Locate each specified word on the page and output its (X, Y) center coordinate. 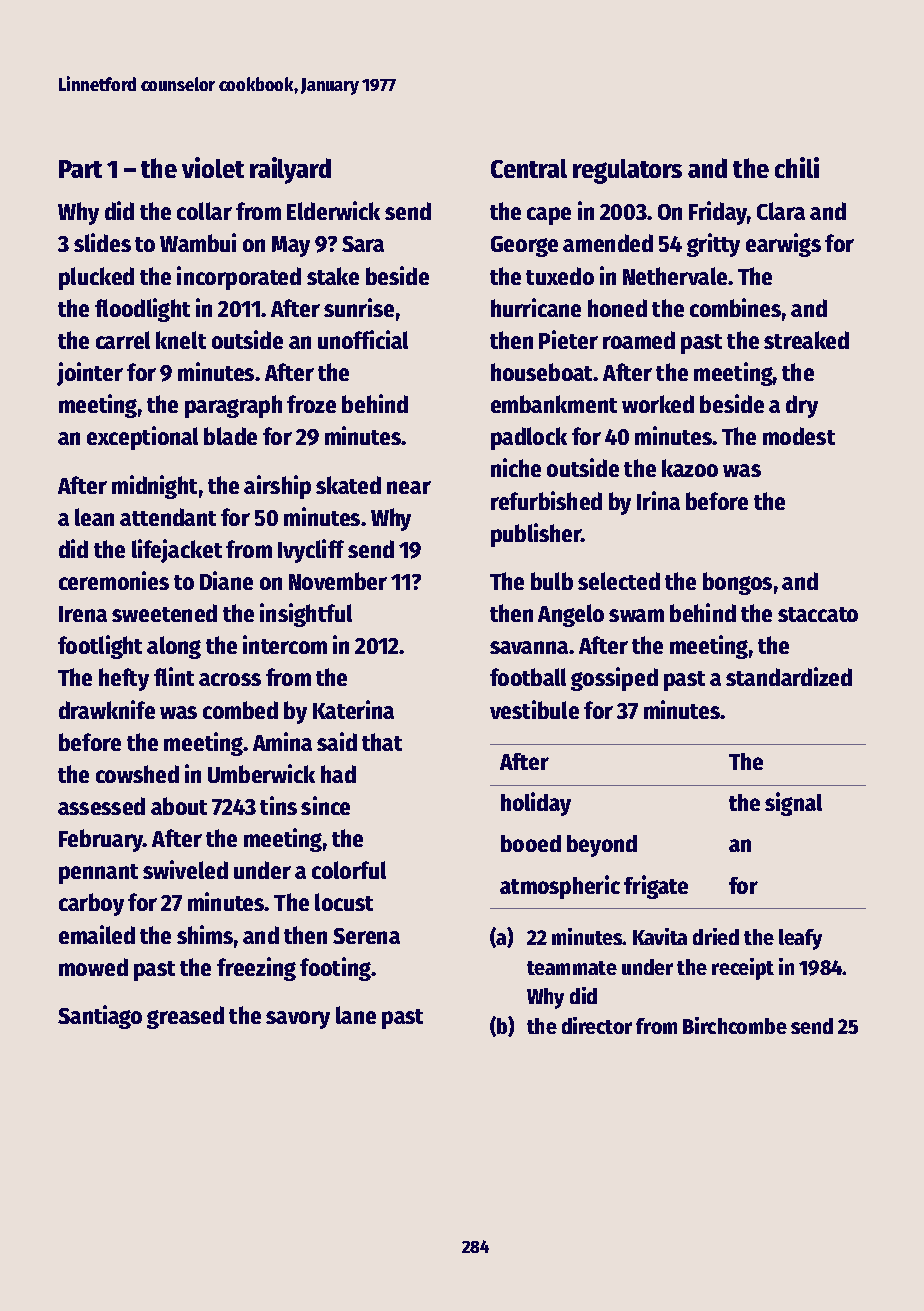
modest (799, 436)
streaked (806, 340)
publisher (536, 535)
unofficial (363, 339)
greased (185, 1017)
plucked (96, 278)
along (174, 647)
